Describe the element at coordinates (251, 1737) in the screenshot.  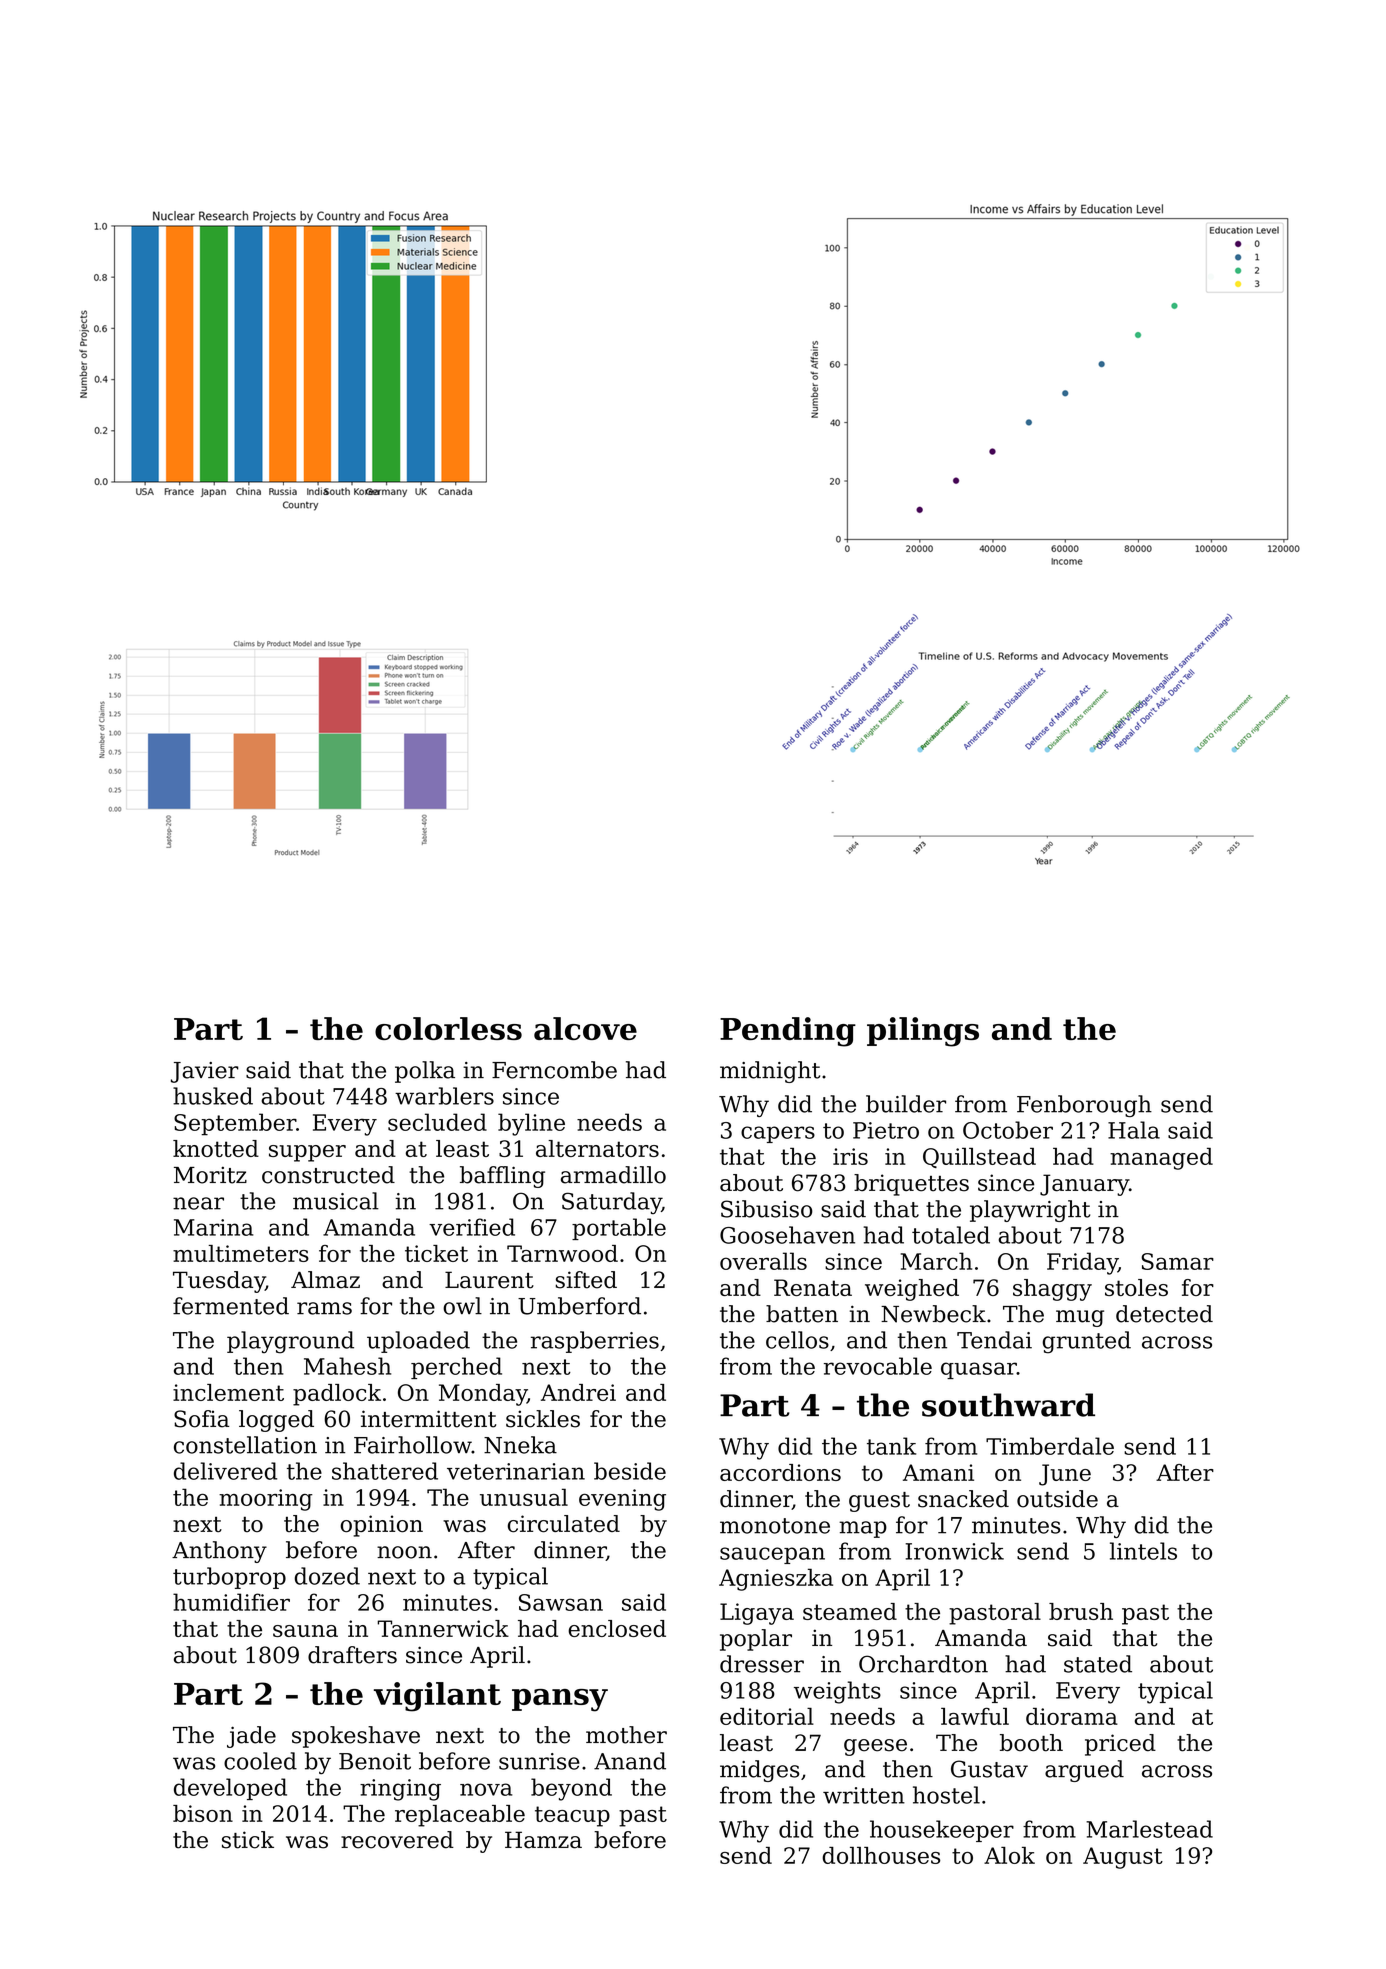
I see `jade` at that location.
